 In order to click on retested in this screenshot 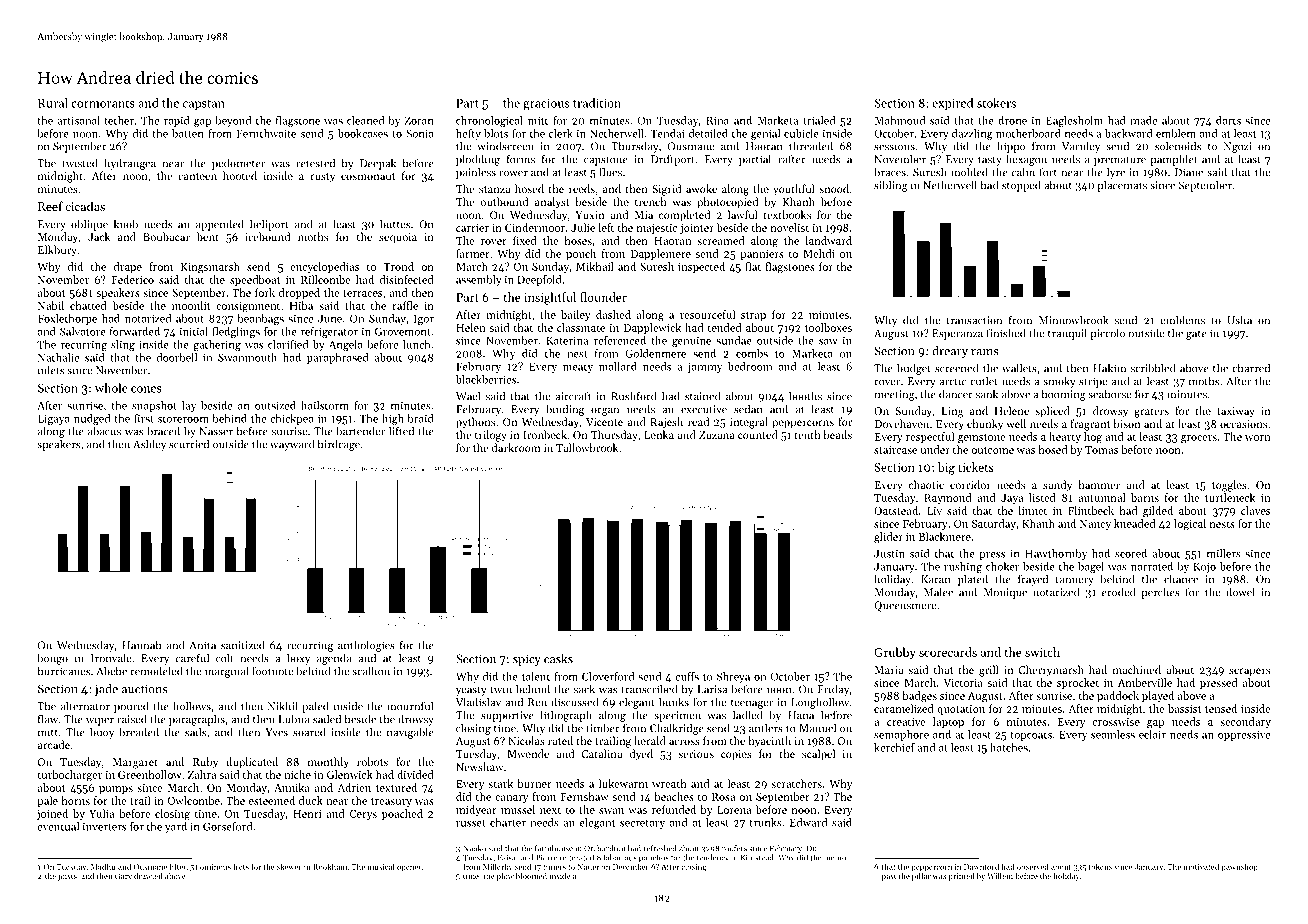, I will do `click(315, 163)`.
